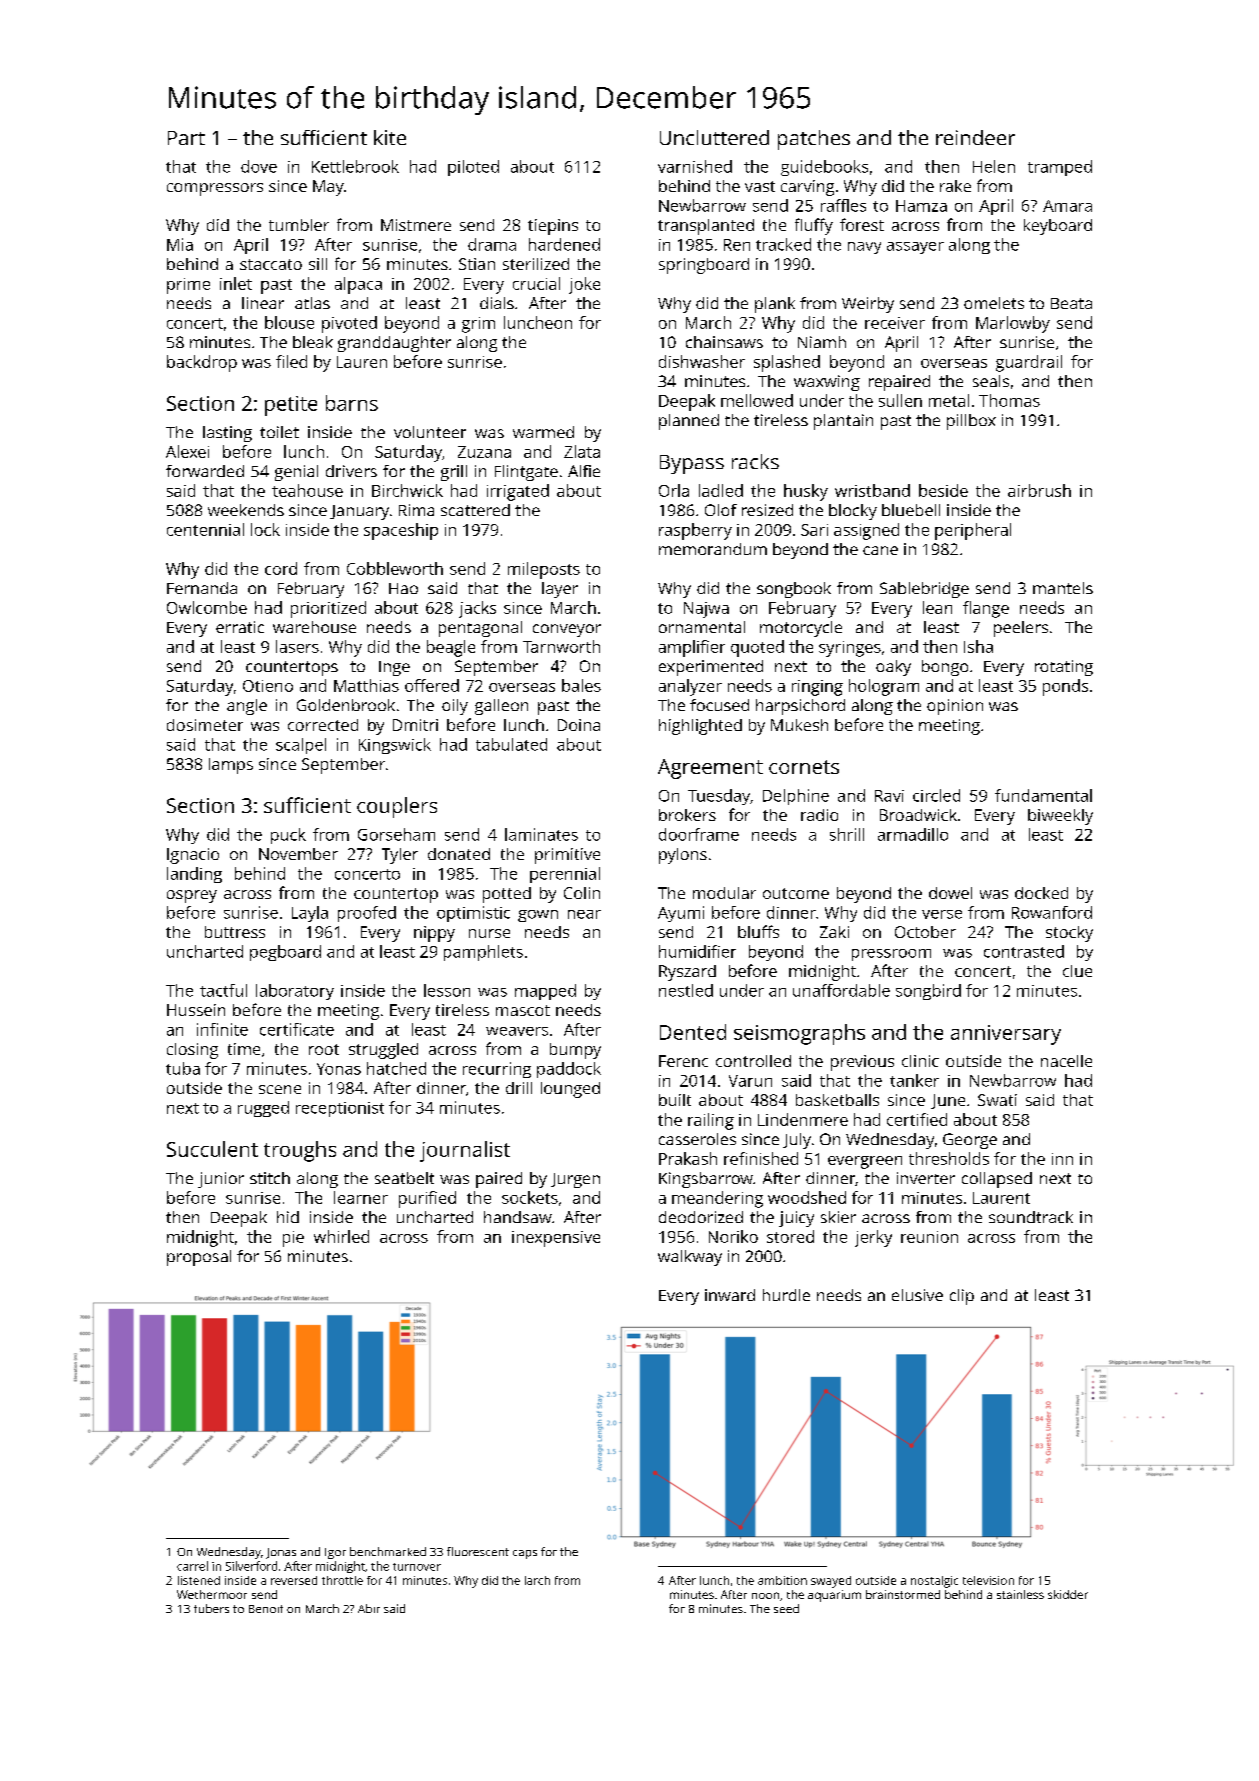 Image resolution: width=1259 pixels, height=1781 pixels. I want to click on Part, so click(186, 138).
